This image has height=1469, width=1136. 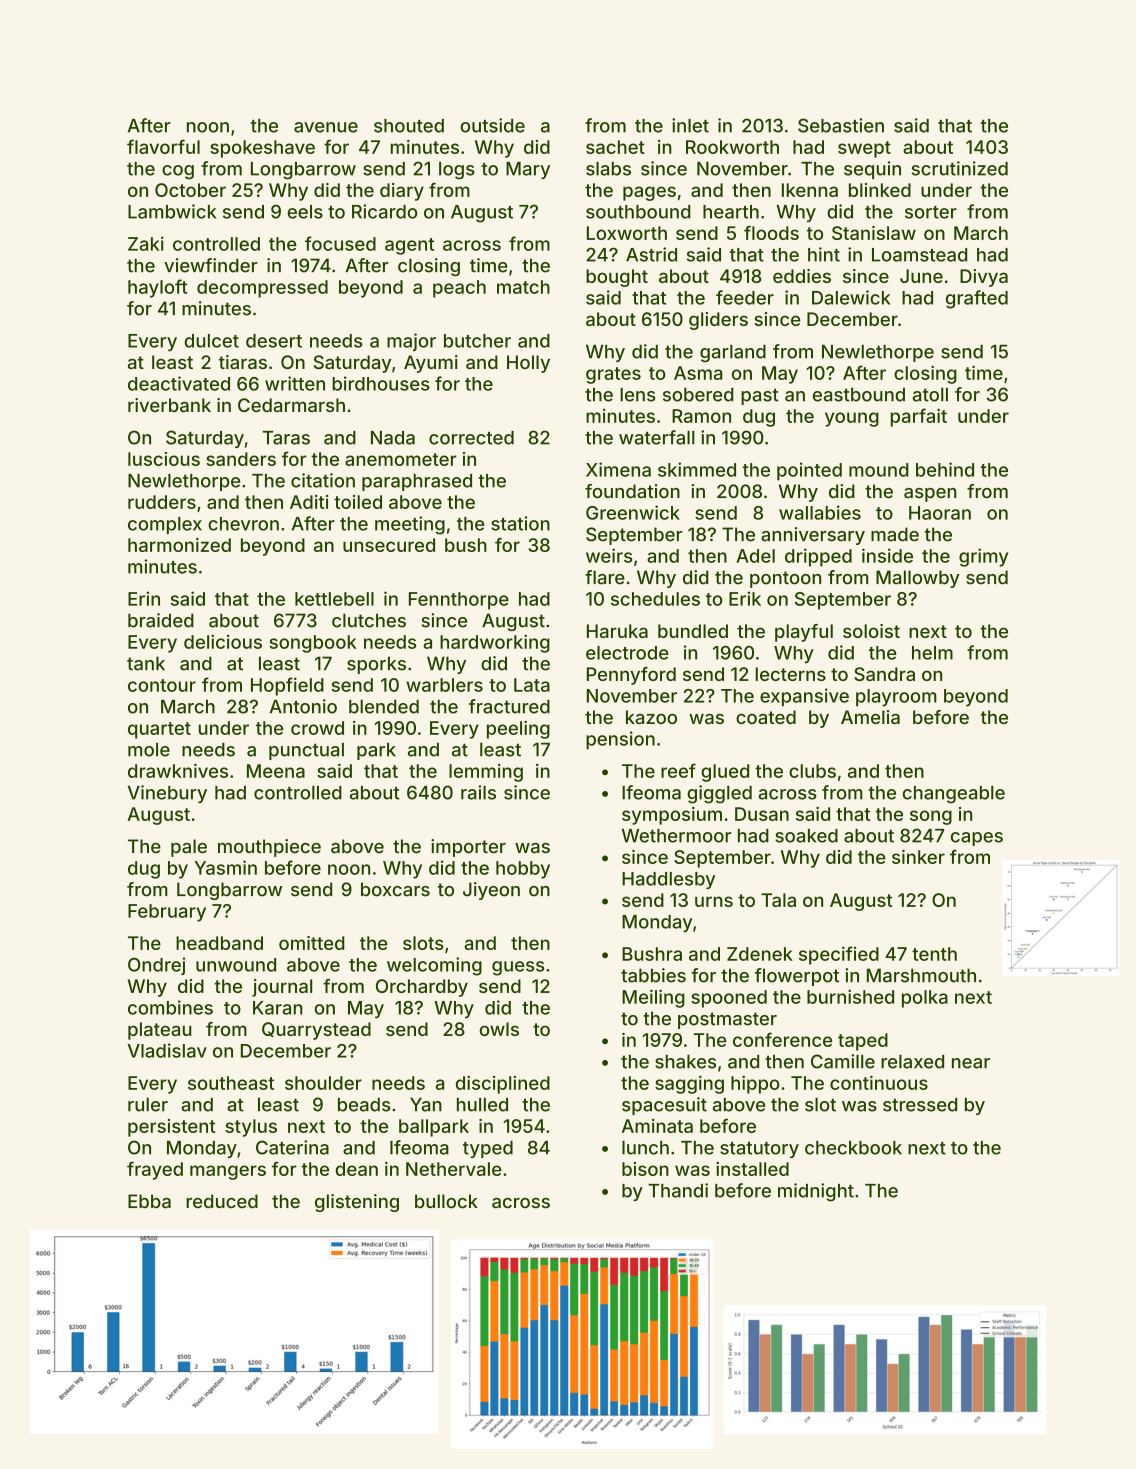 I want to click on bison, so click(x=645, y=1169).
